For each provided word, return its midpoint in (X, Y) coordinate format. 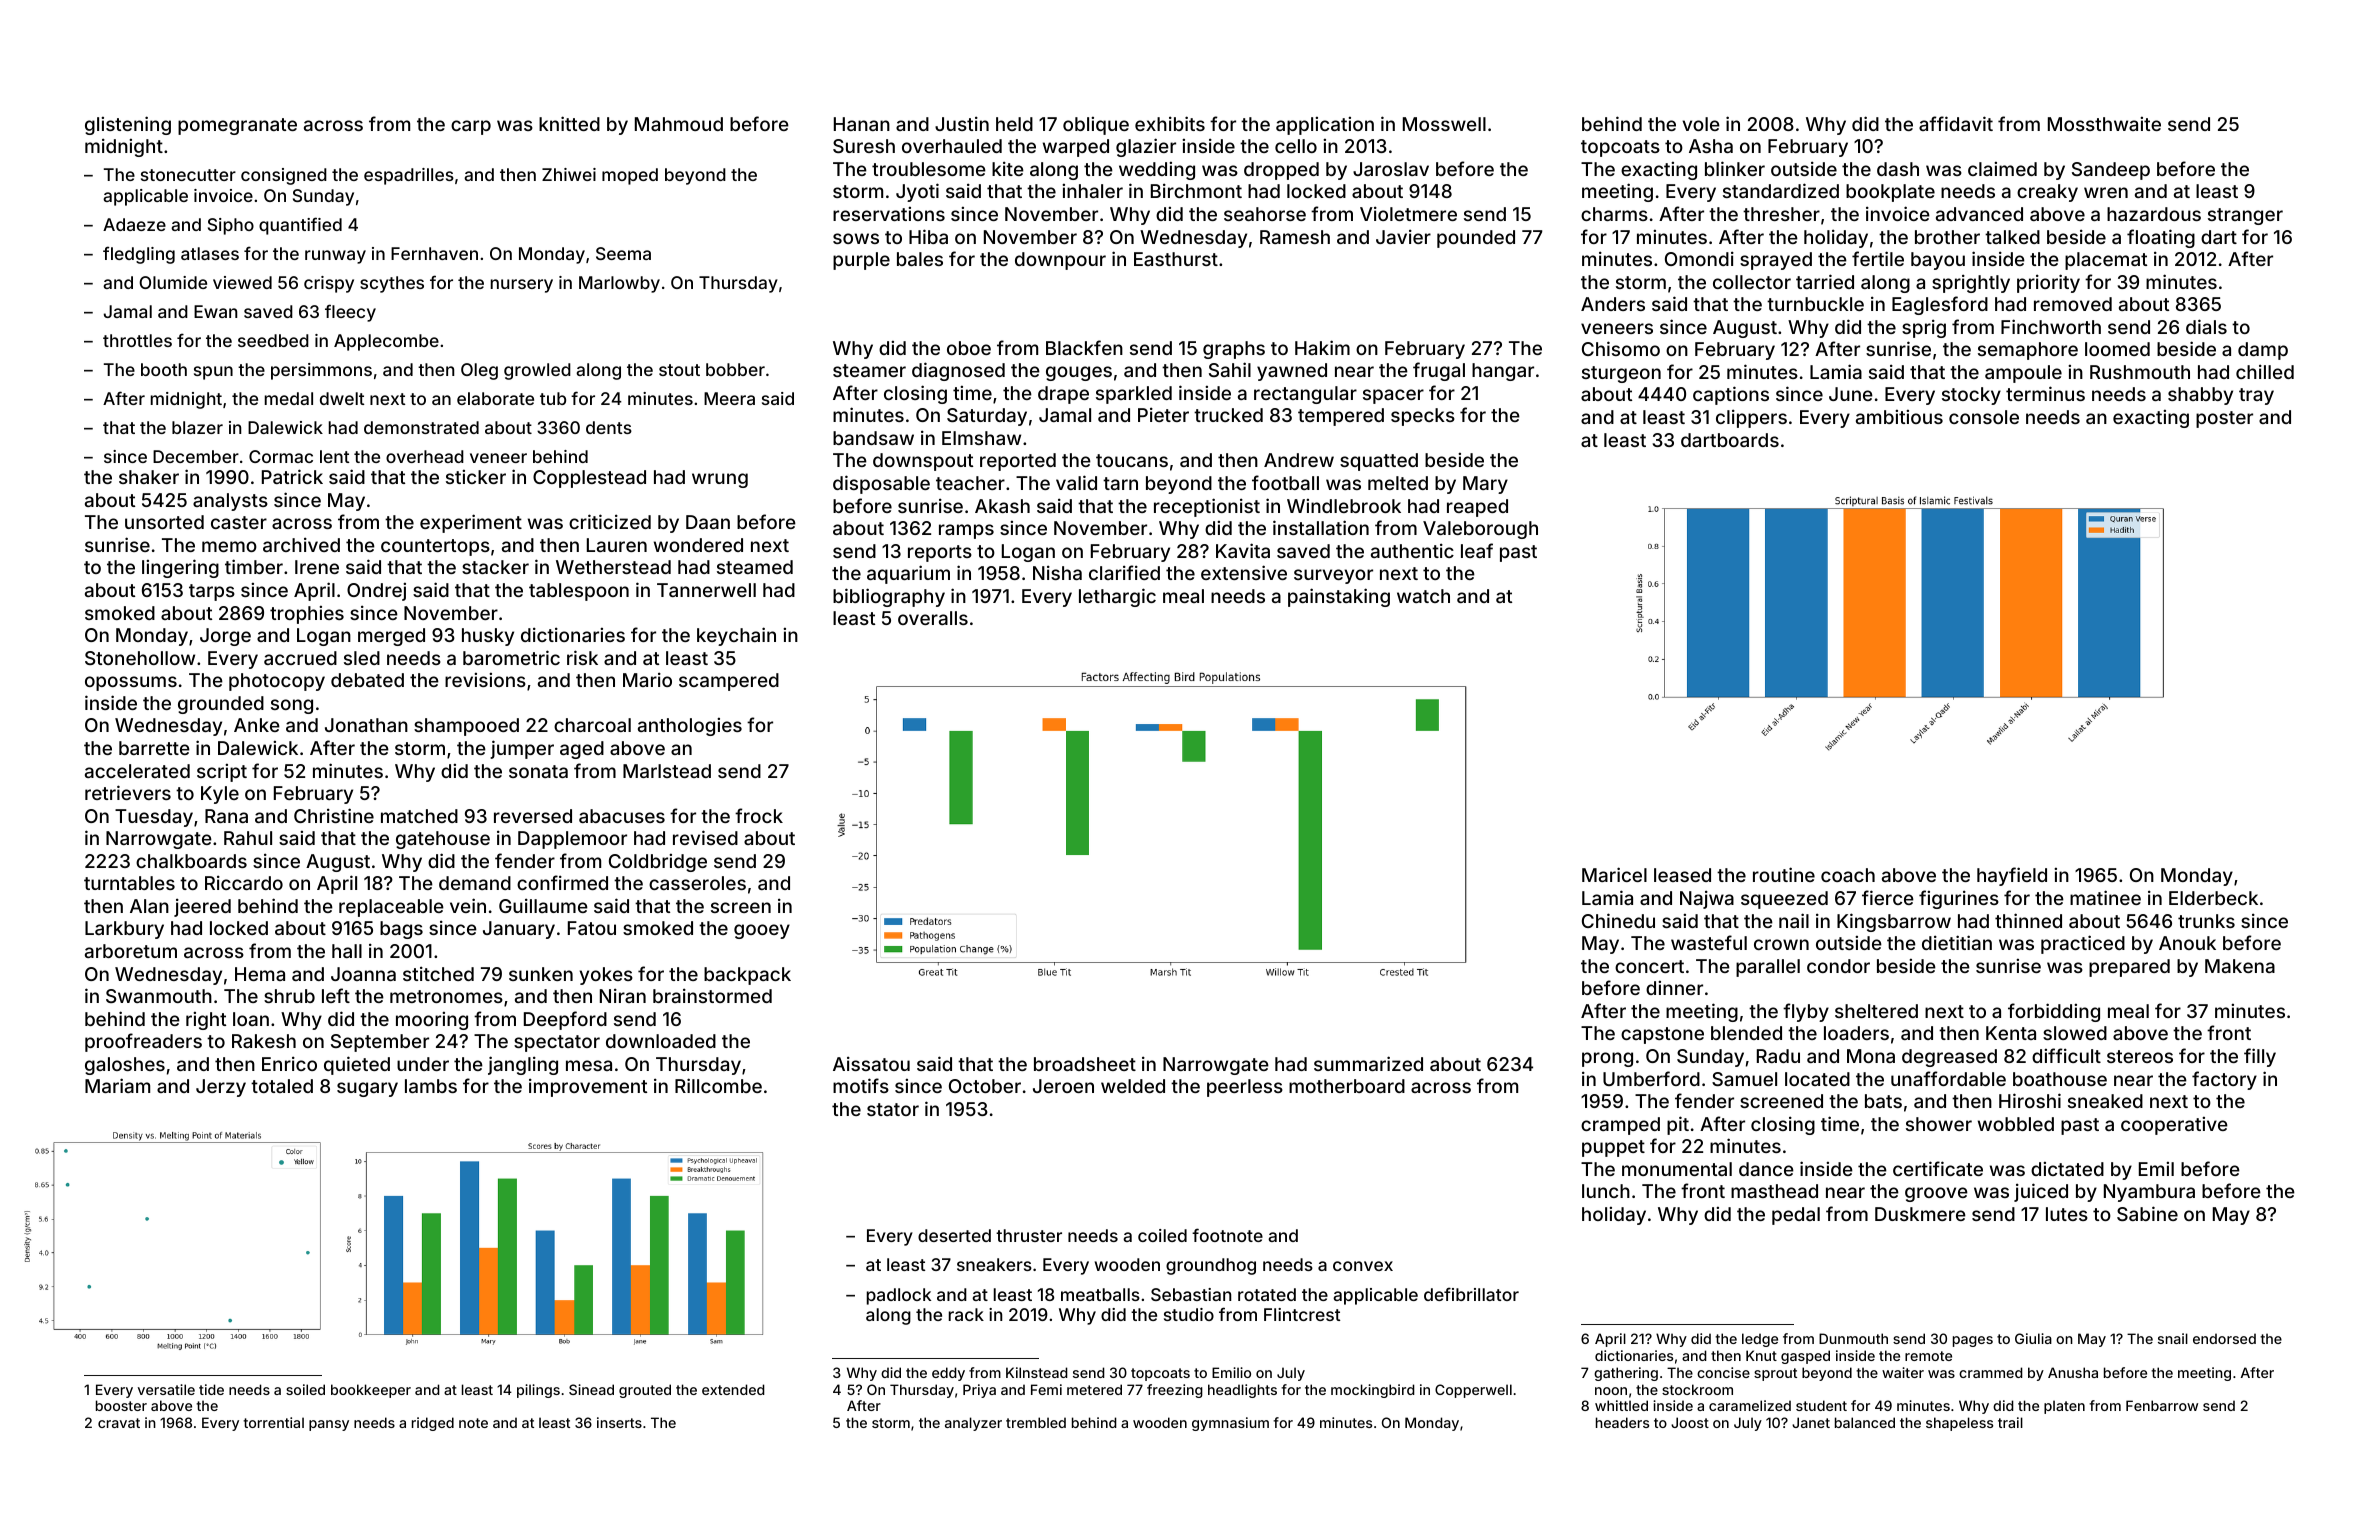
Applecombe (386, 342)
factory (2224, 1080)
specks (1423, 417)
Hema (260, 974)
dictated (2067, 1169)
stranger (2245, 216)
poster (2224, 419)
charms (1614, 214)
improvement (588, 1087)
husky (488, 637)
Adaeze (134, 224)
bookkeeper (371, 1391)
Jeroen (1063, 1086)
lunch (1606, 1191)
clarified (1124, 572)
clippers (1751, 418)
